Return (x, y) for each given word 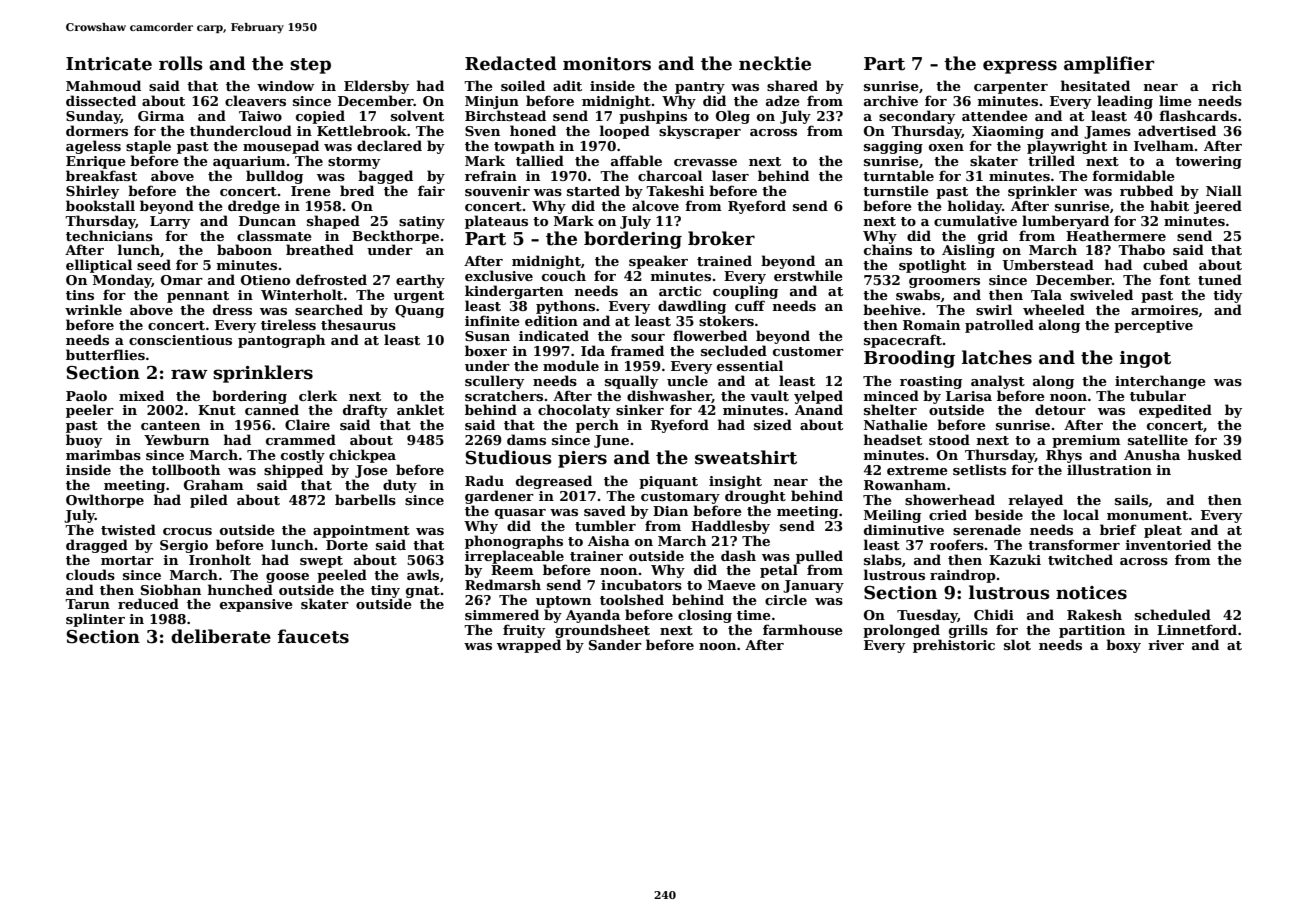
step (310, 66)
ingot (1145, 359)
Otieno (265, 280)
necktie (775, 63)
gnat (423, 592)
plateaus (496, 222)
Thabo (1141, 249)
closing (705, 616)
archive (891, 100)
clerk (318, 395)
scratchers (504, 395)
